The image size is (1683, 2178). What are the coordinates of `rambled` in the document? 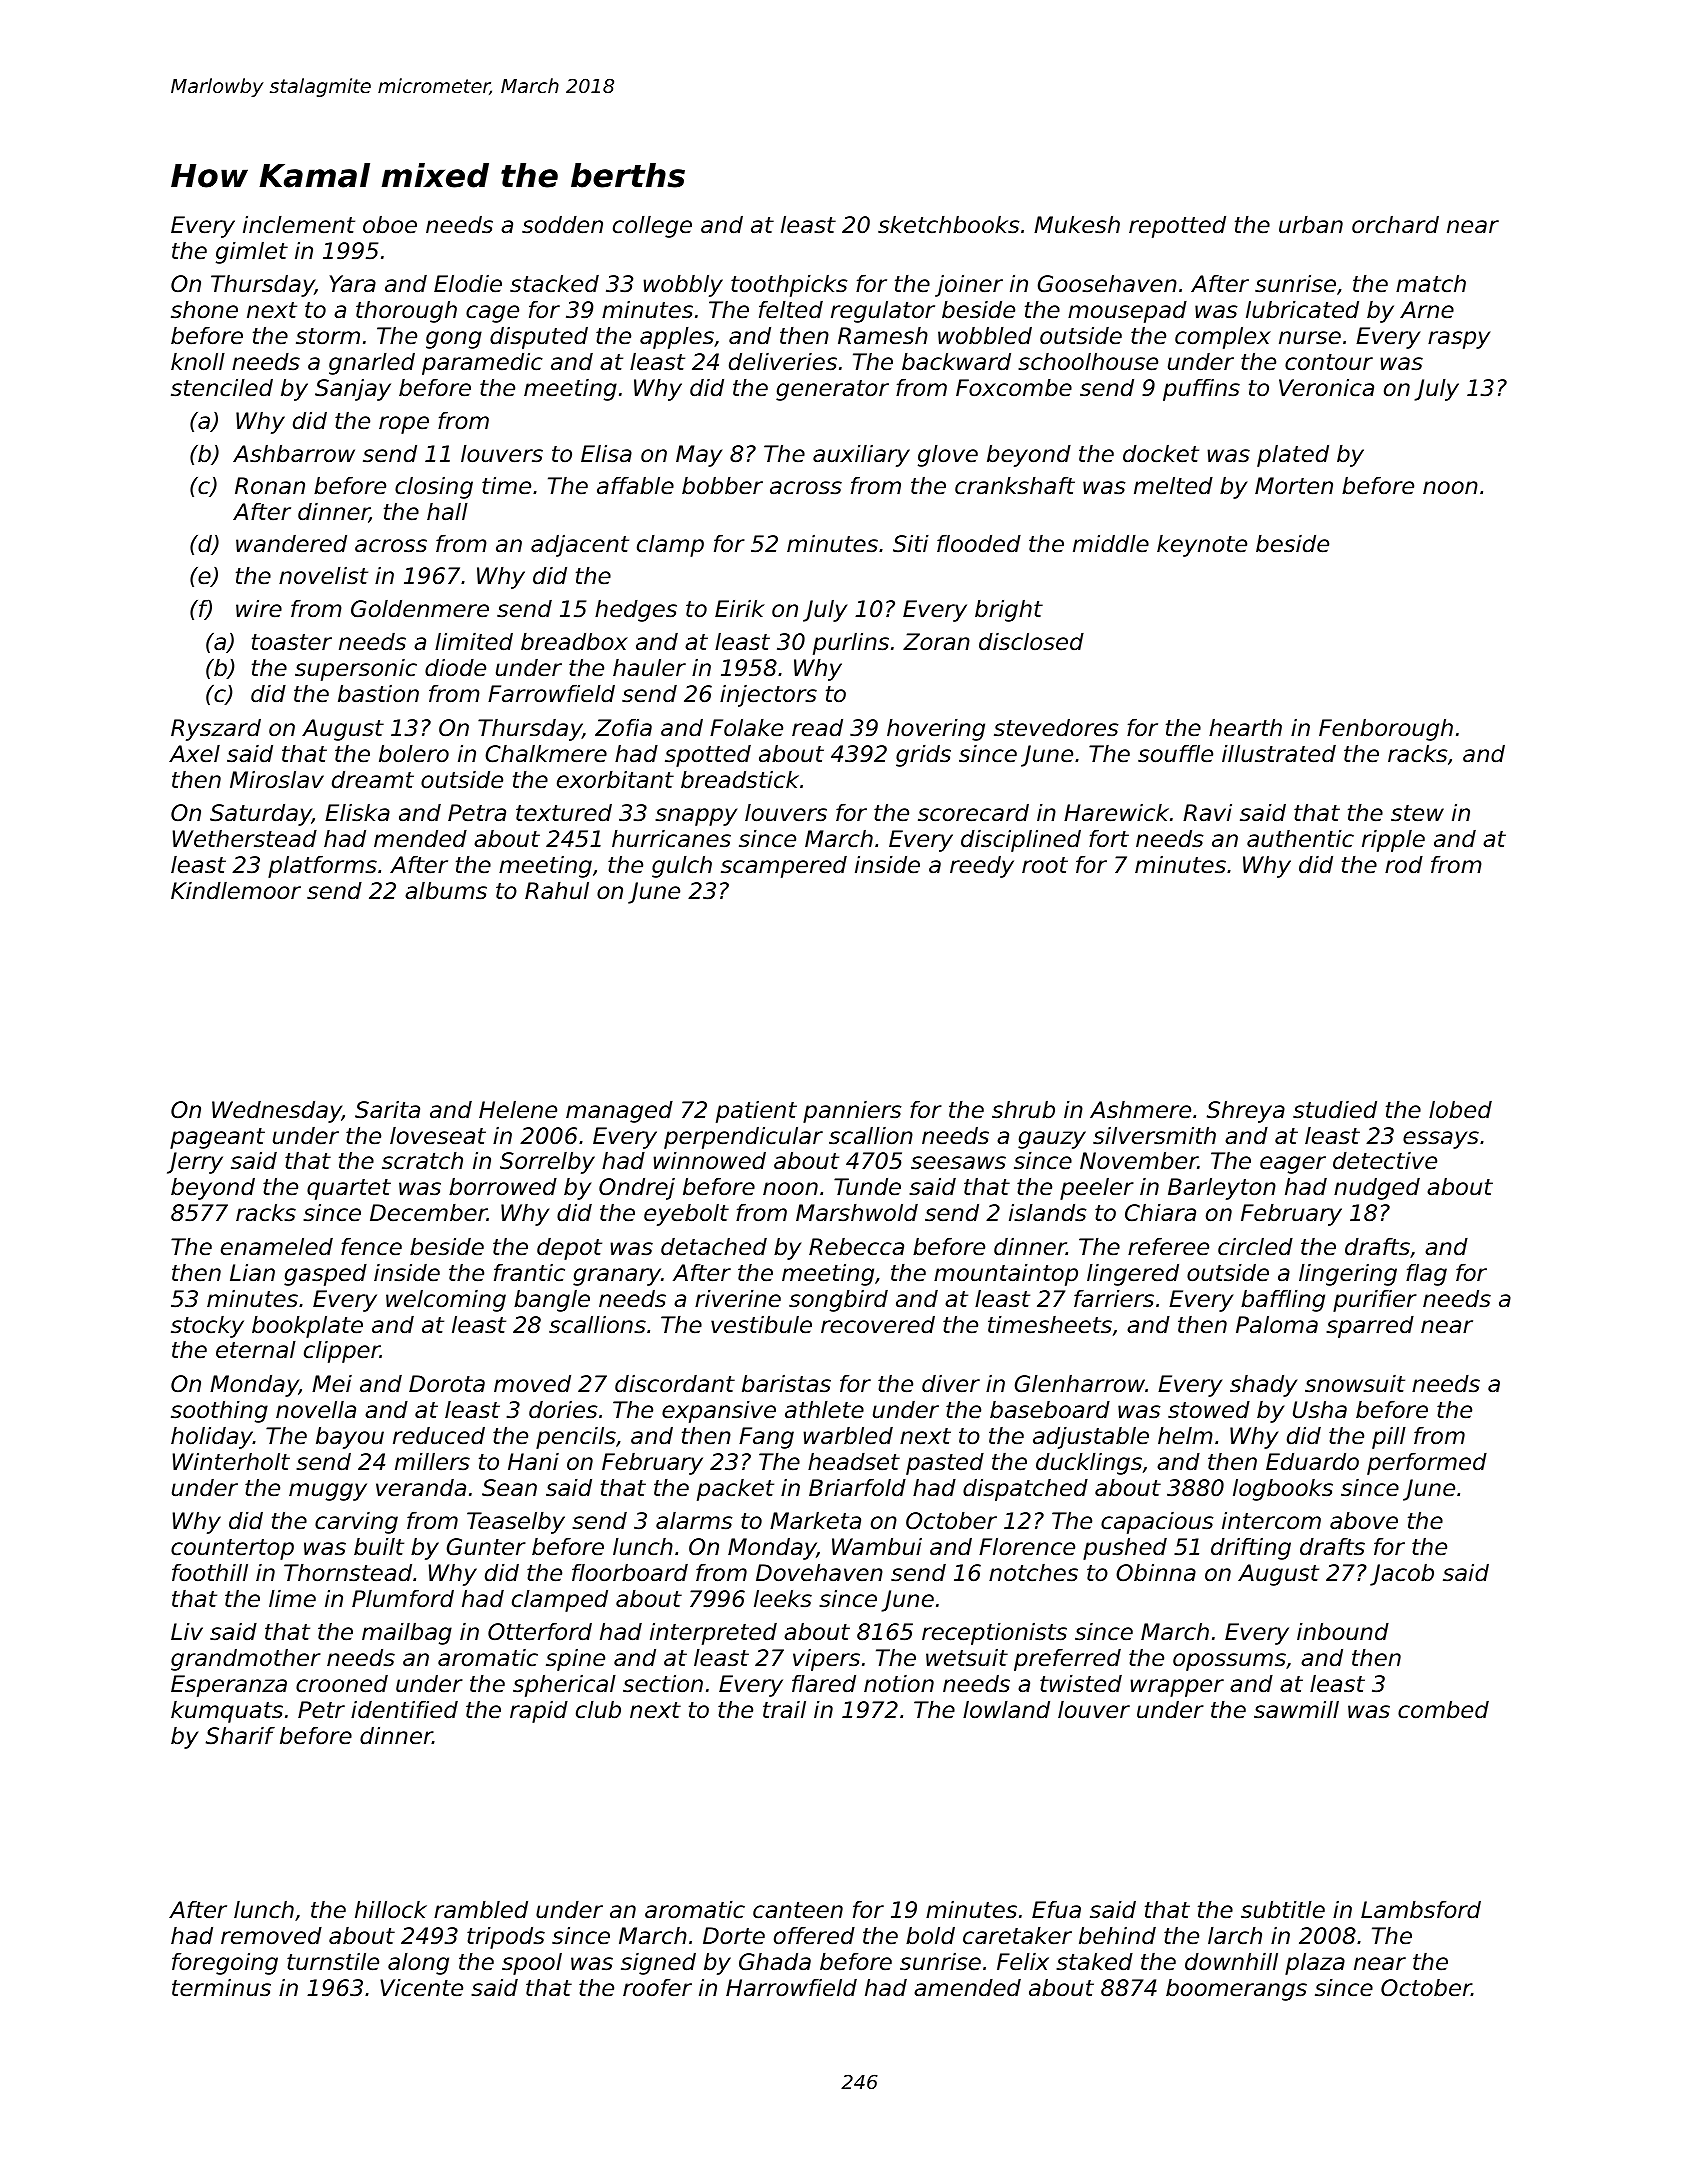 It's located at (481, 1910).
